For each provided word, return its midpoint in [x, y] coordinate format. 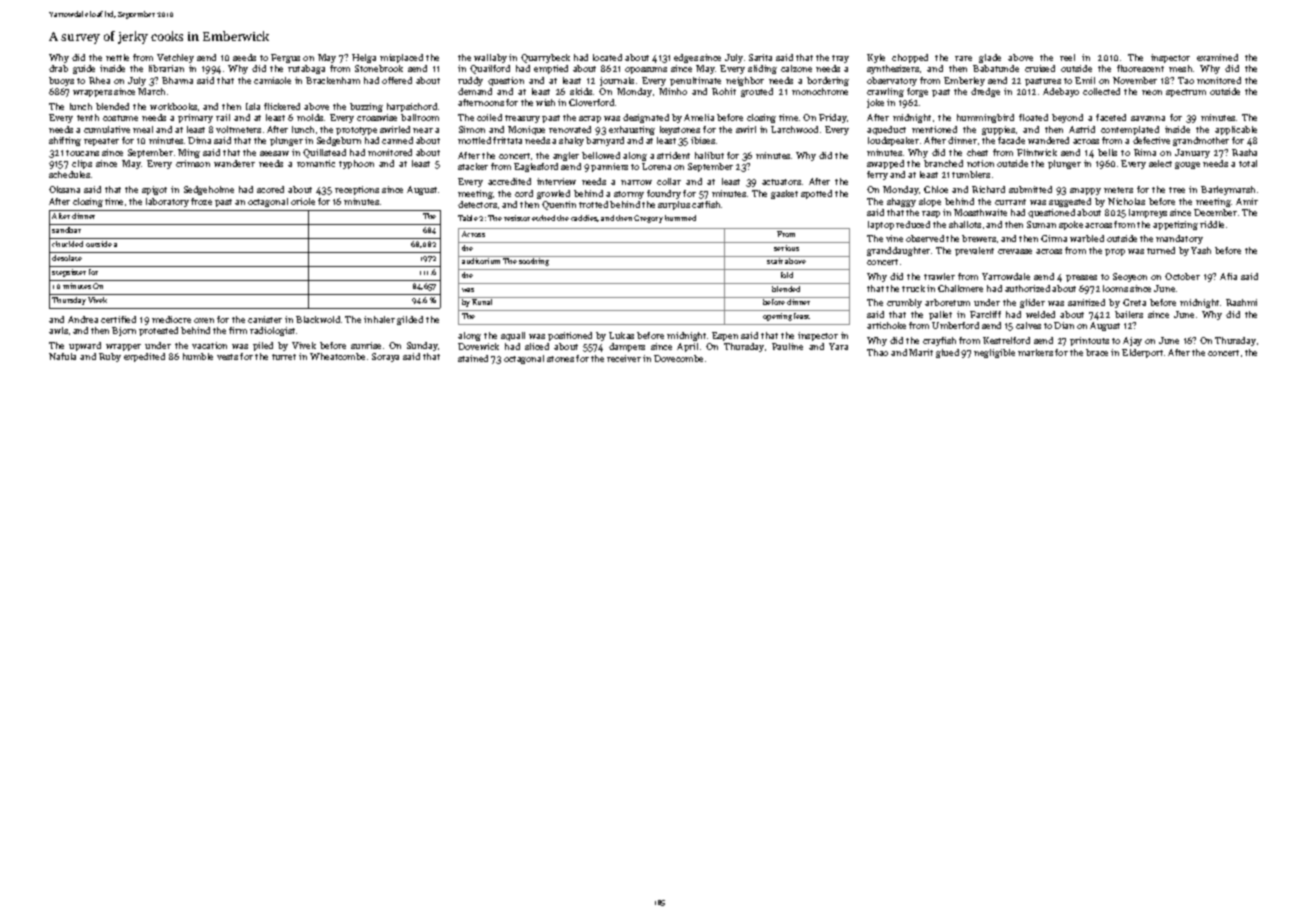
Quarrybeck [545, 58]
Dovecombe [678, 358]
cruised [1040, 68]
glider [1032, 303]
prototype [356, 131]
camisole [272, 80]
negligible [994, 353]
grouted [757, 92]
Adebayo [1061, 92]
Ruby [110, 357]
